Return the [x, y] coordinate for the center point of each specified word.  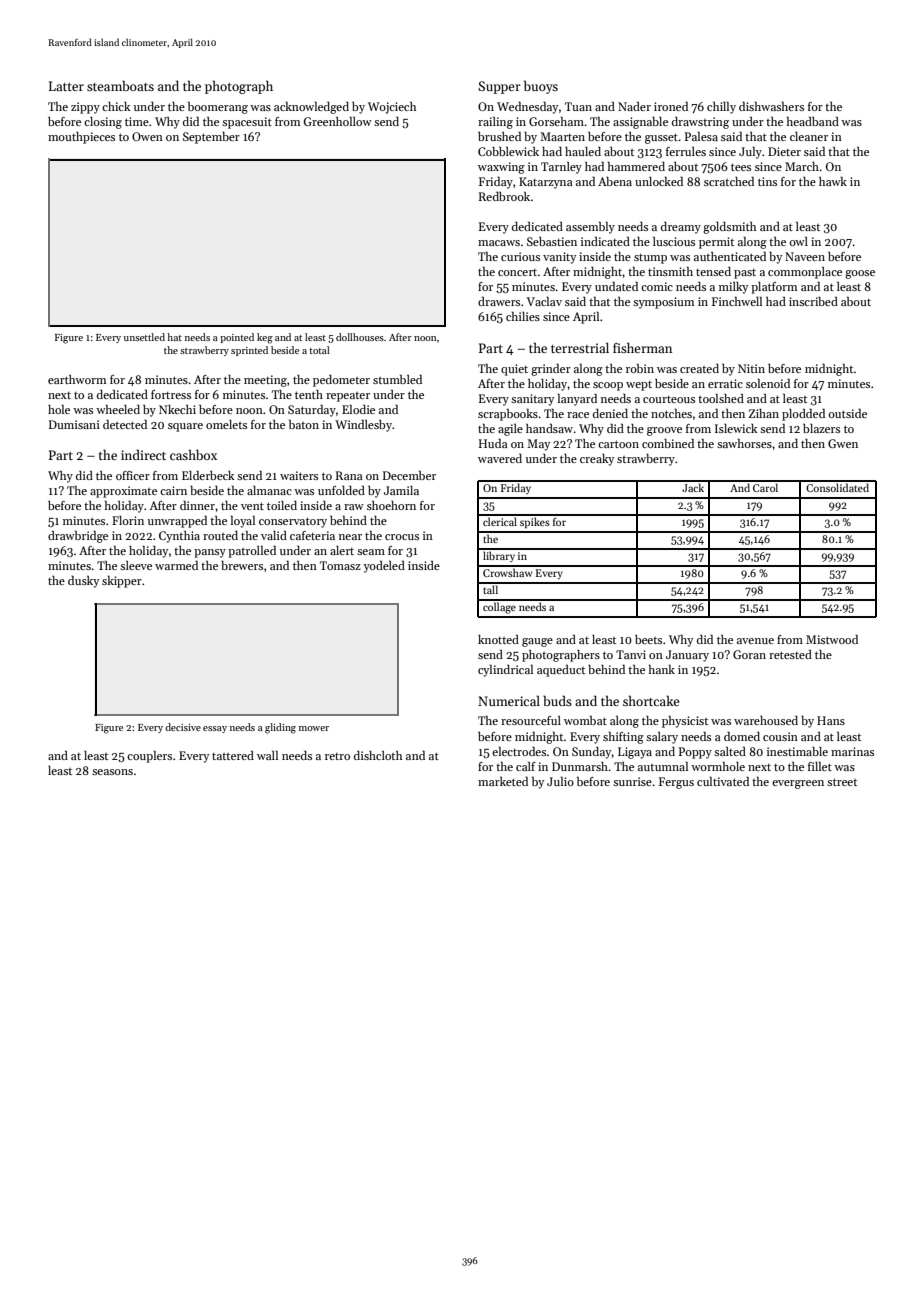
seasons [112, 772]
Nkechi [177, 409]
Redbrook [504, 196]
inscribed [813, 301]
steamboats [120, 85]
